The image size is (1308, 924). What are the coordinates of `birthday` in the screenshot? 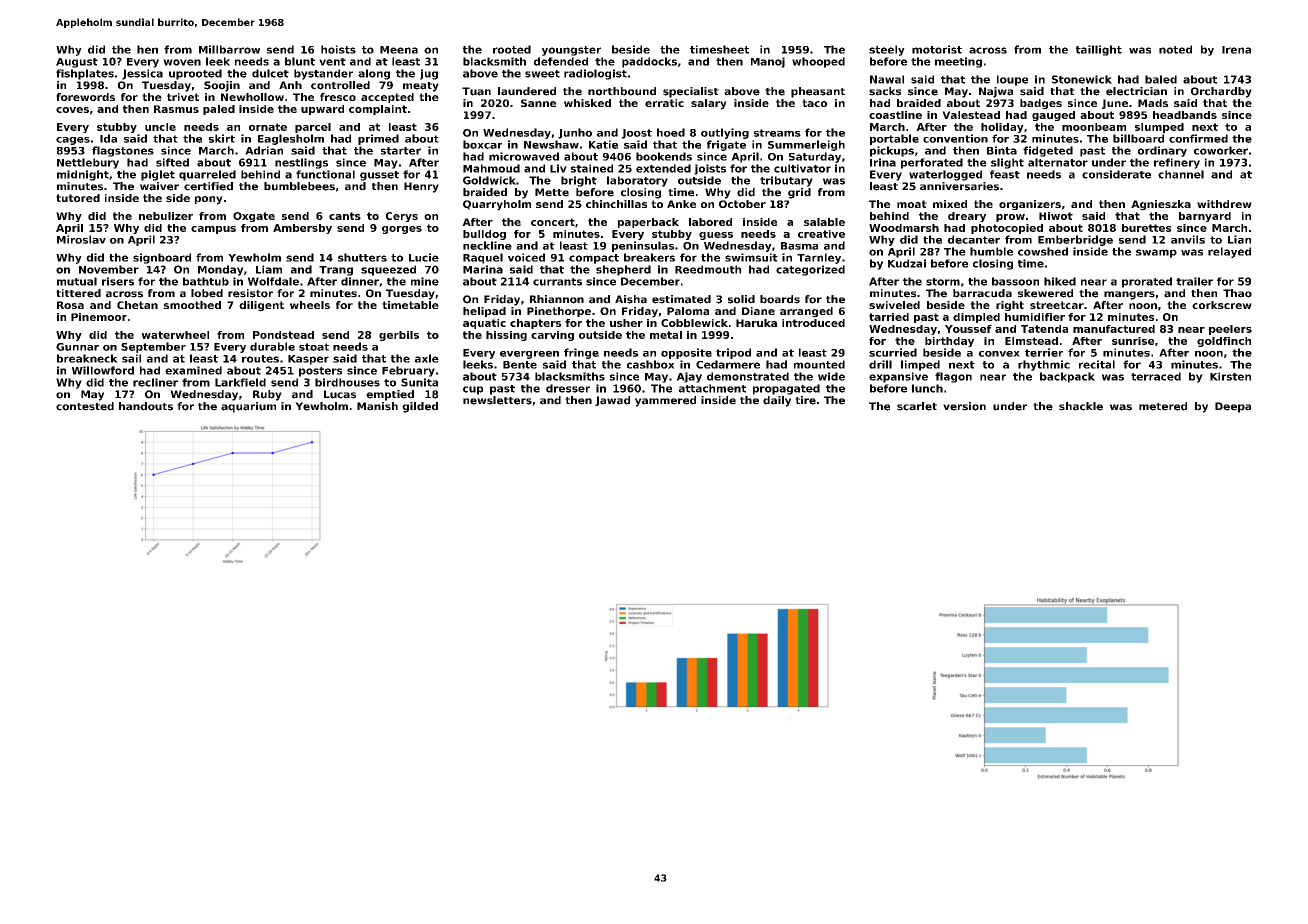 It's located at (949, 342).
